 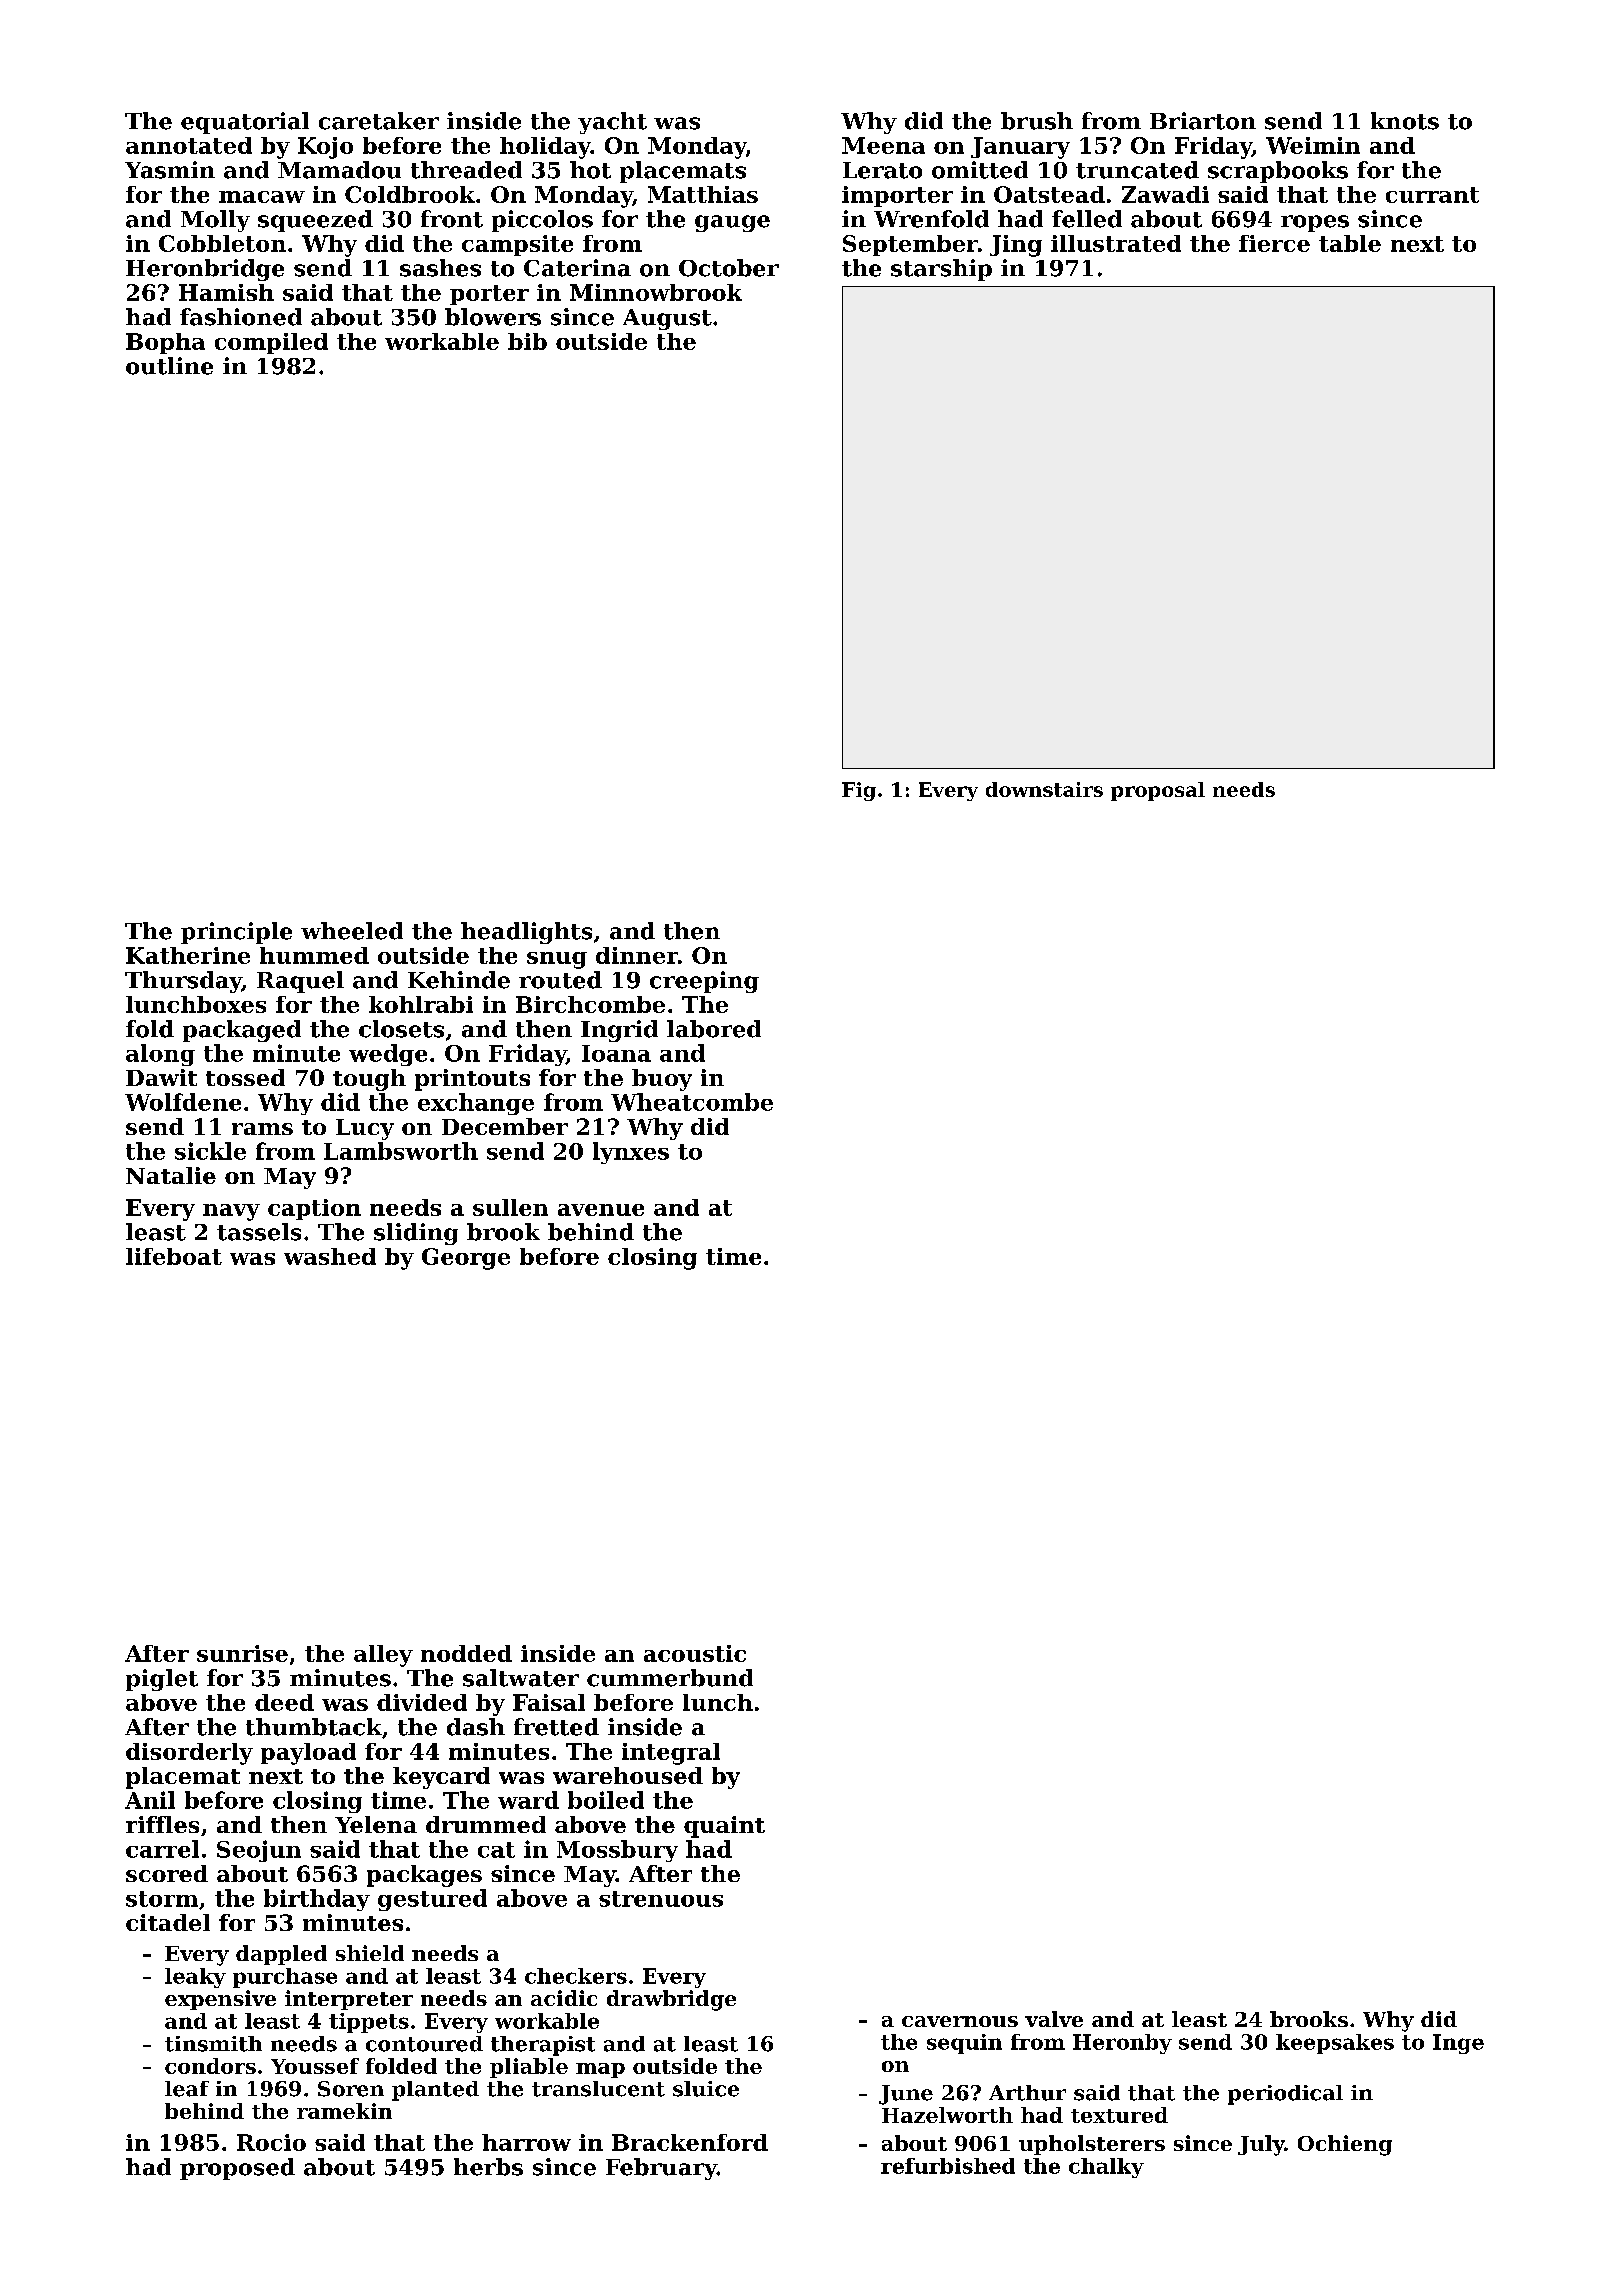 I want to click on omitted, so click(x=980, y=170).
